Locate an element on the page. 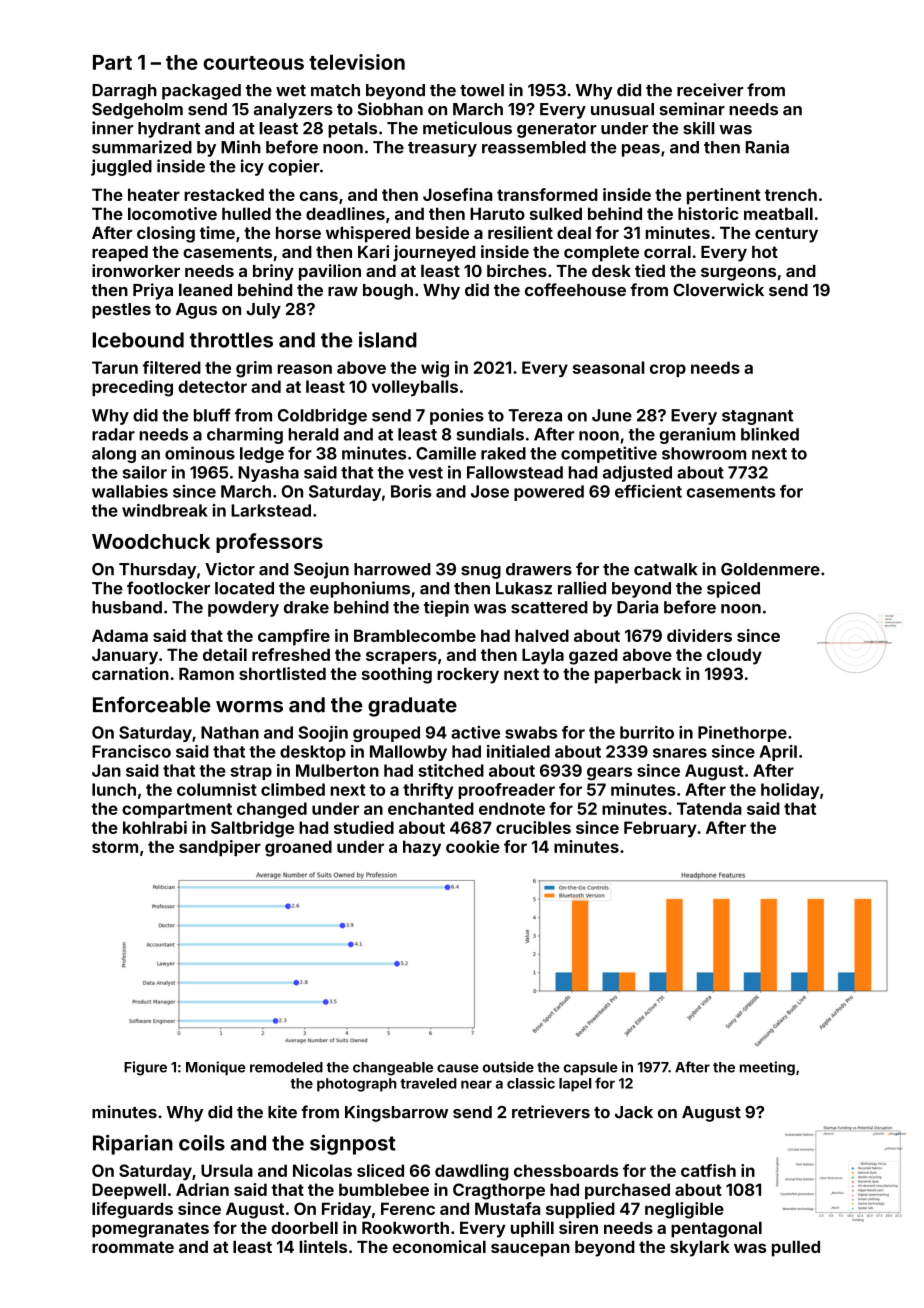 The width and height of the image is (924, 1308). holiday is located at coordinates (790, 791).
